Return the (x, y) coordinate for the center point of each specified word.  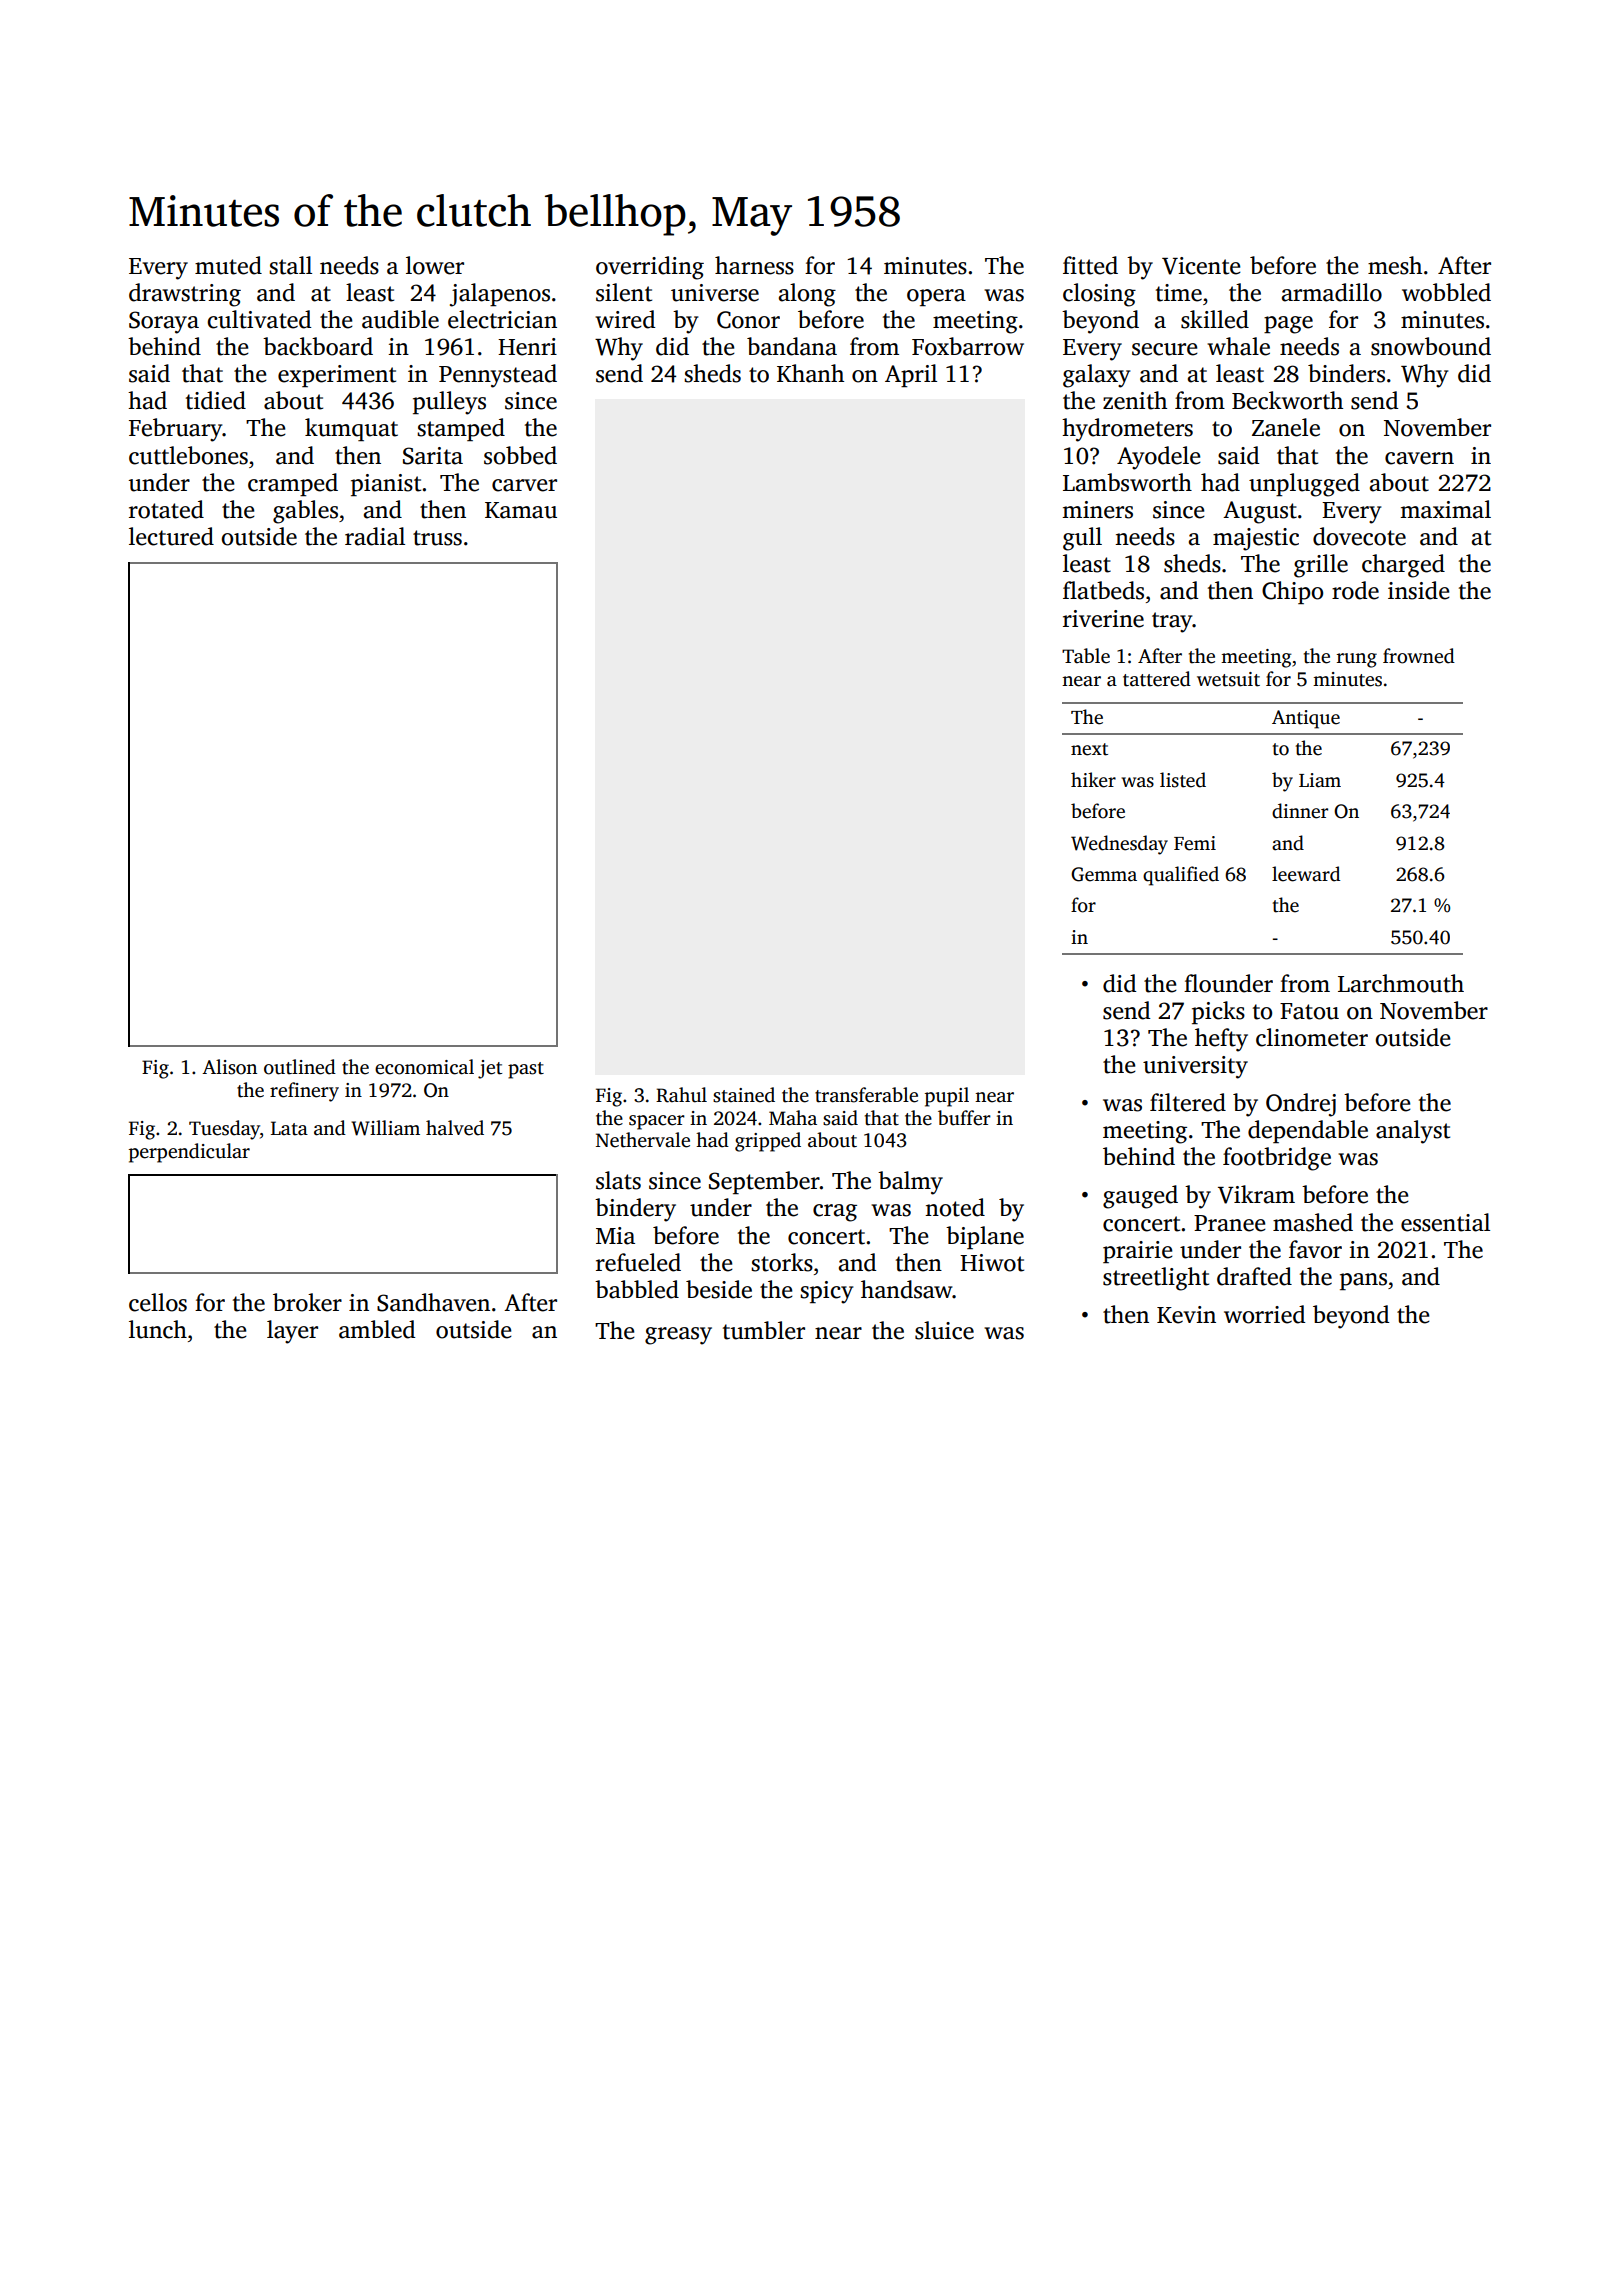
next (1089, 749)
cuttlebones (188, 455)
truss (437, 538)
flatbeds (1103, 590)
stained (744, 1095)
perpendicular (189, 1153)
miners (1097, 510)
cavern (1419, 458)
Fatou (1309, 1011)
